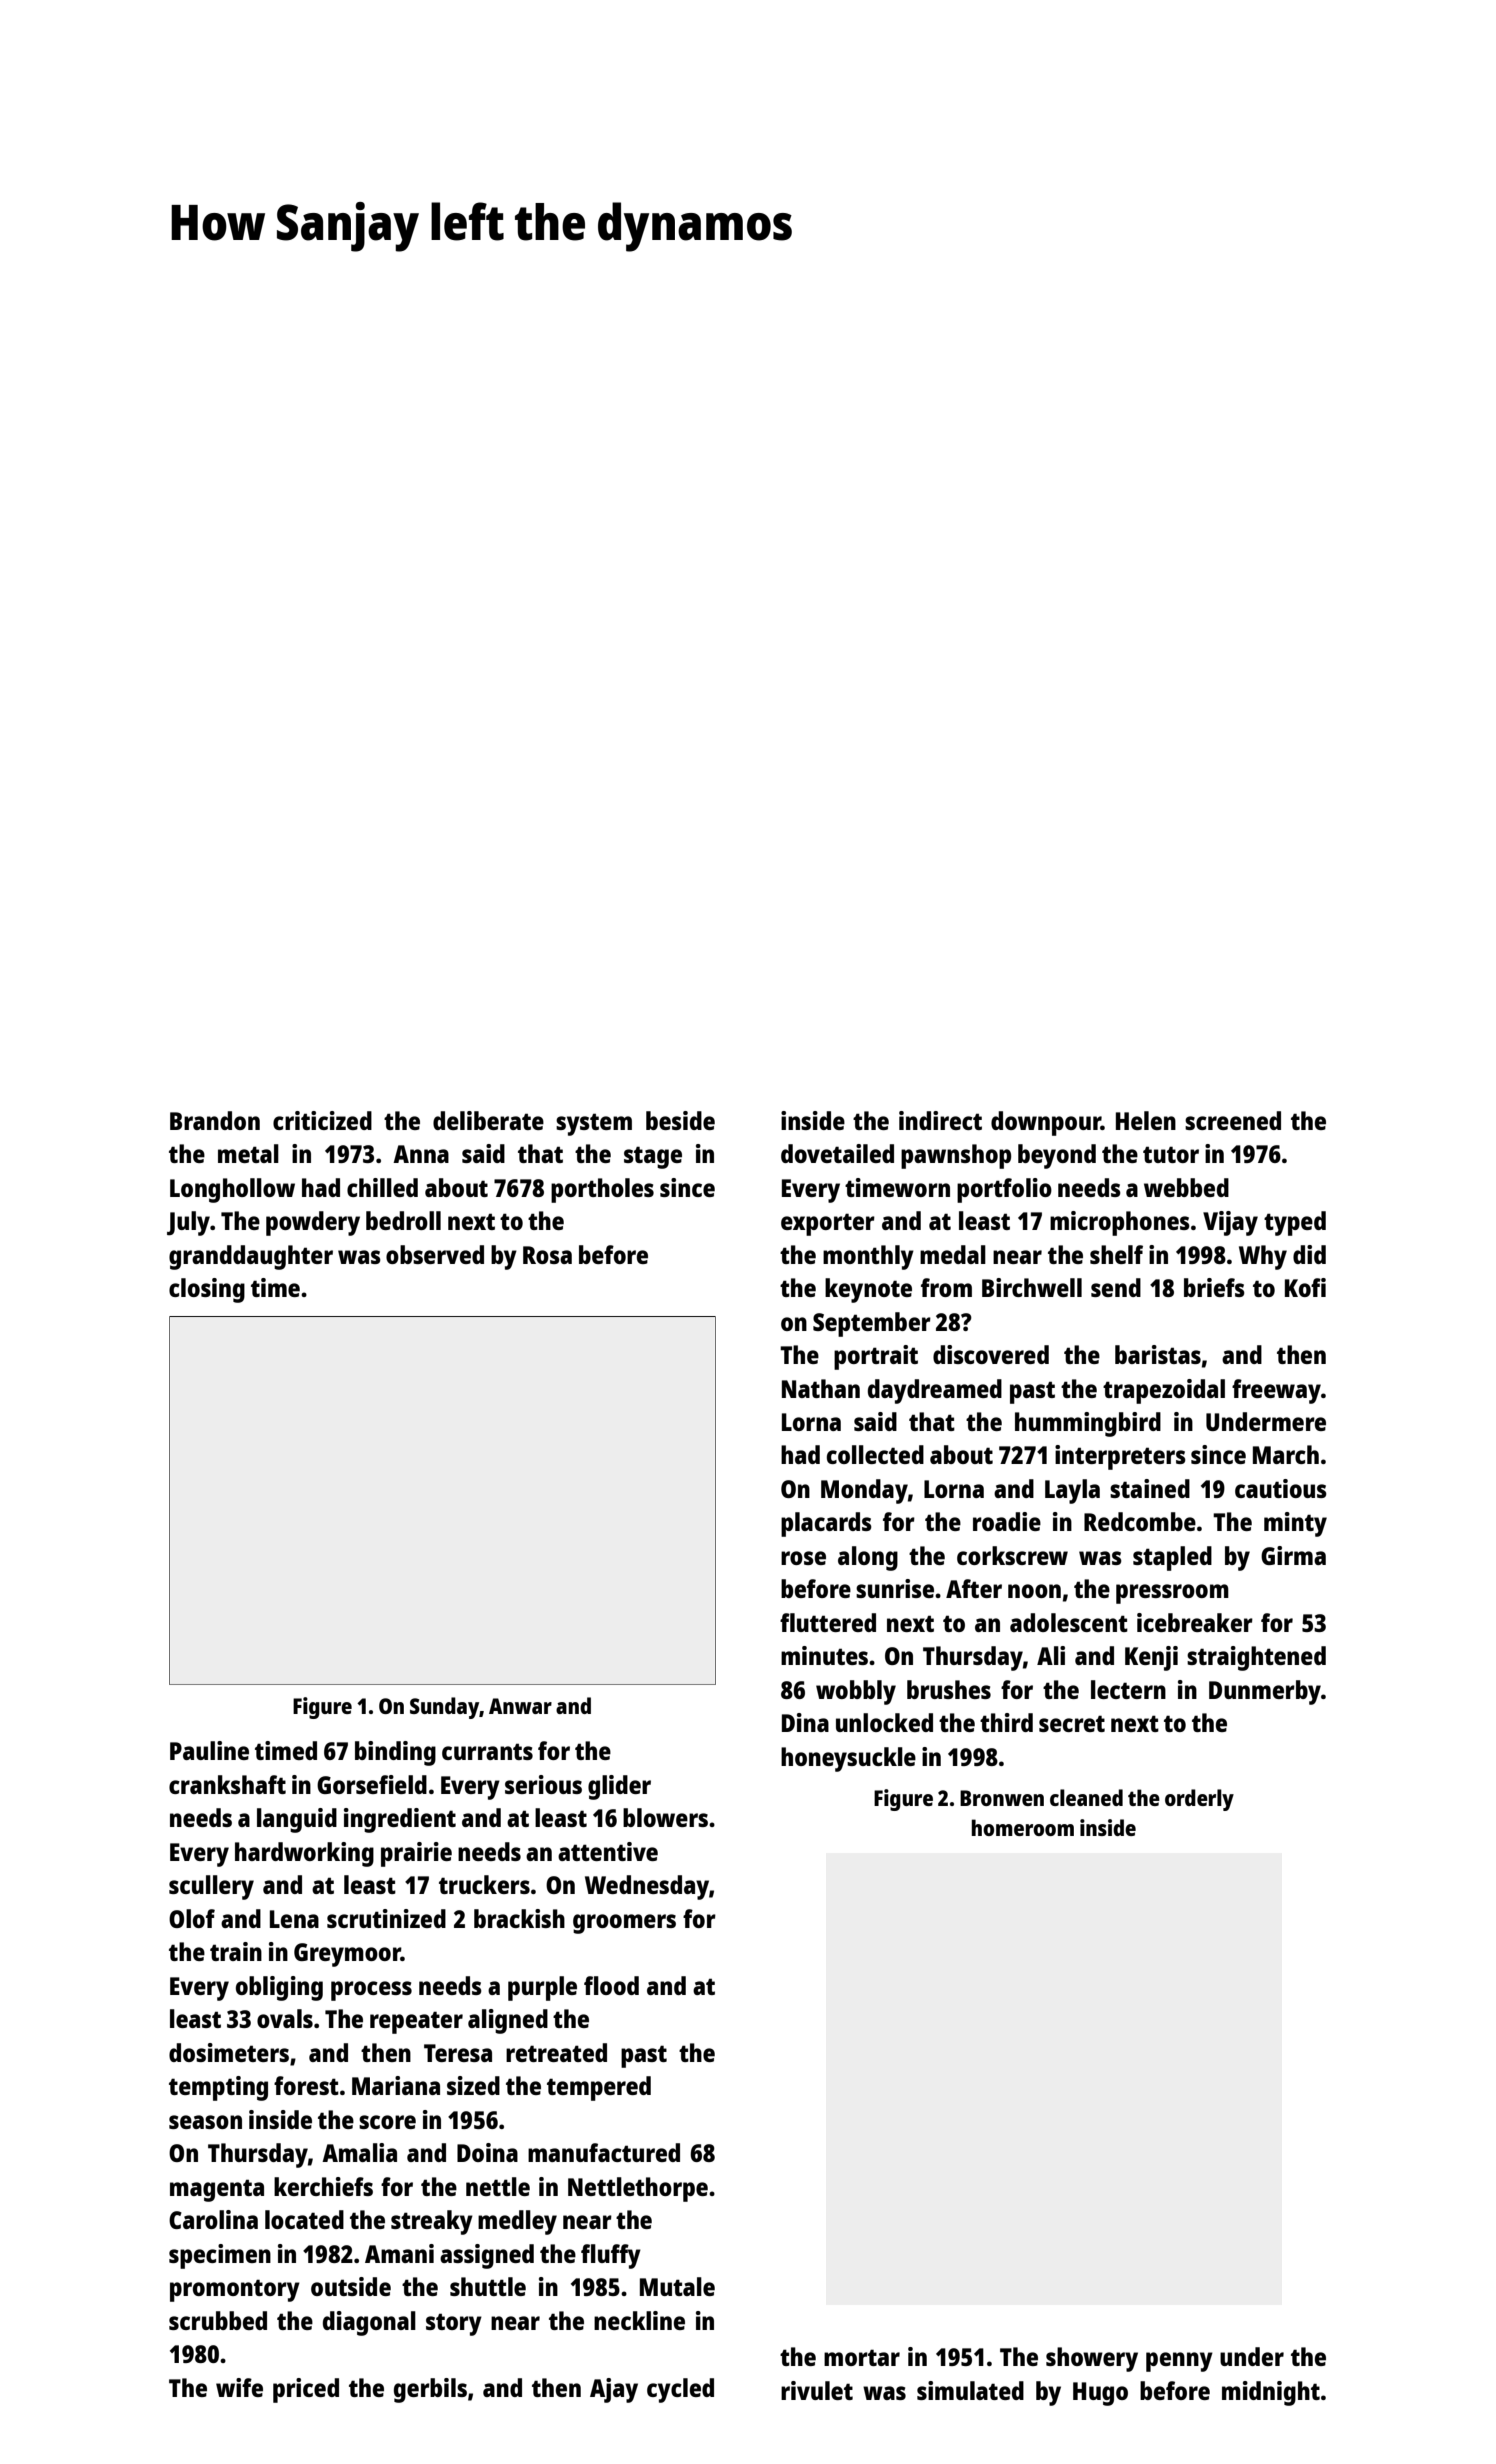 The image size is (1496, 2464). What do you see at coordinates (1146, 1120) in the screenshot?
I see `Helen` at bounding box center [1146, 1120].
